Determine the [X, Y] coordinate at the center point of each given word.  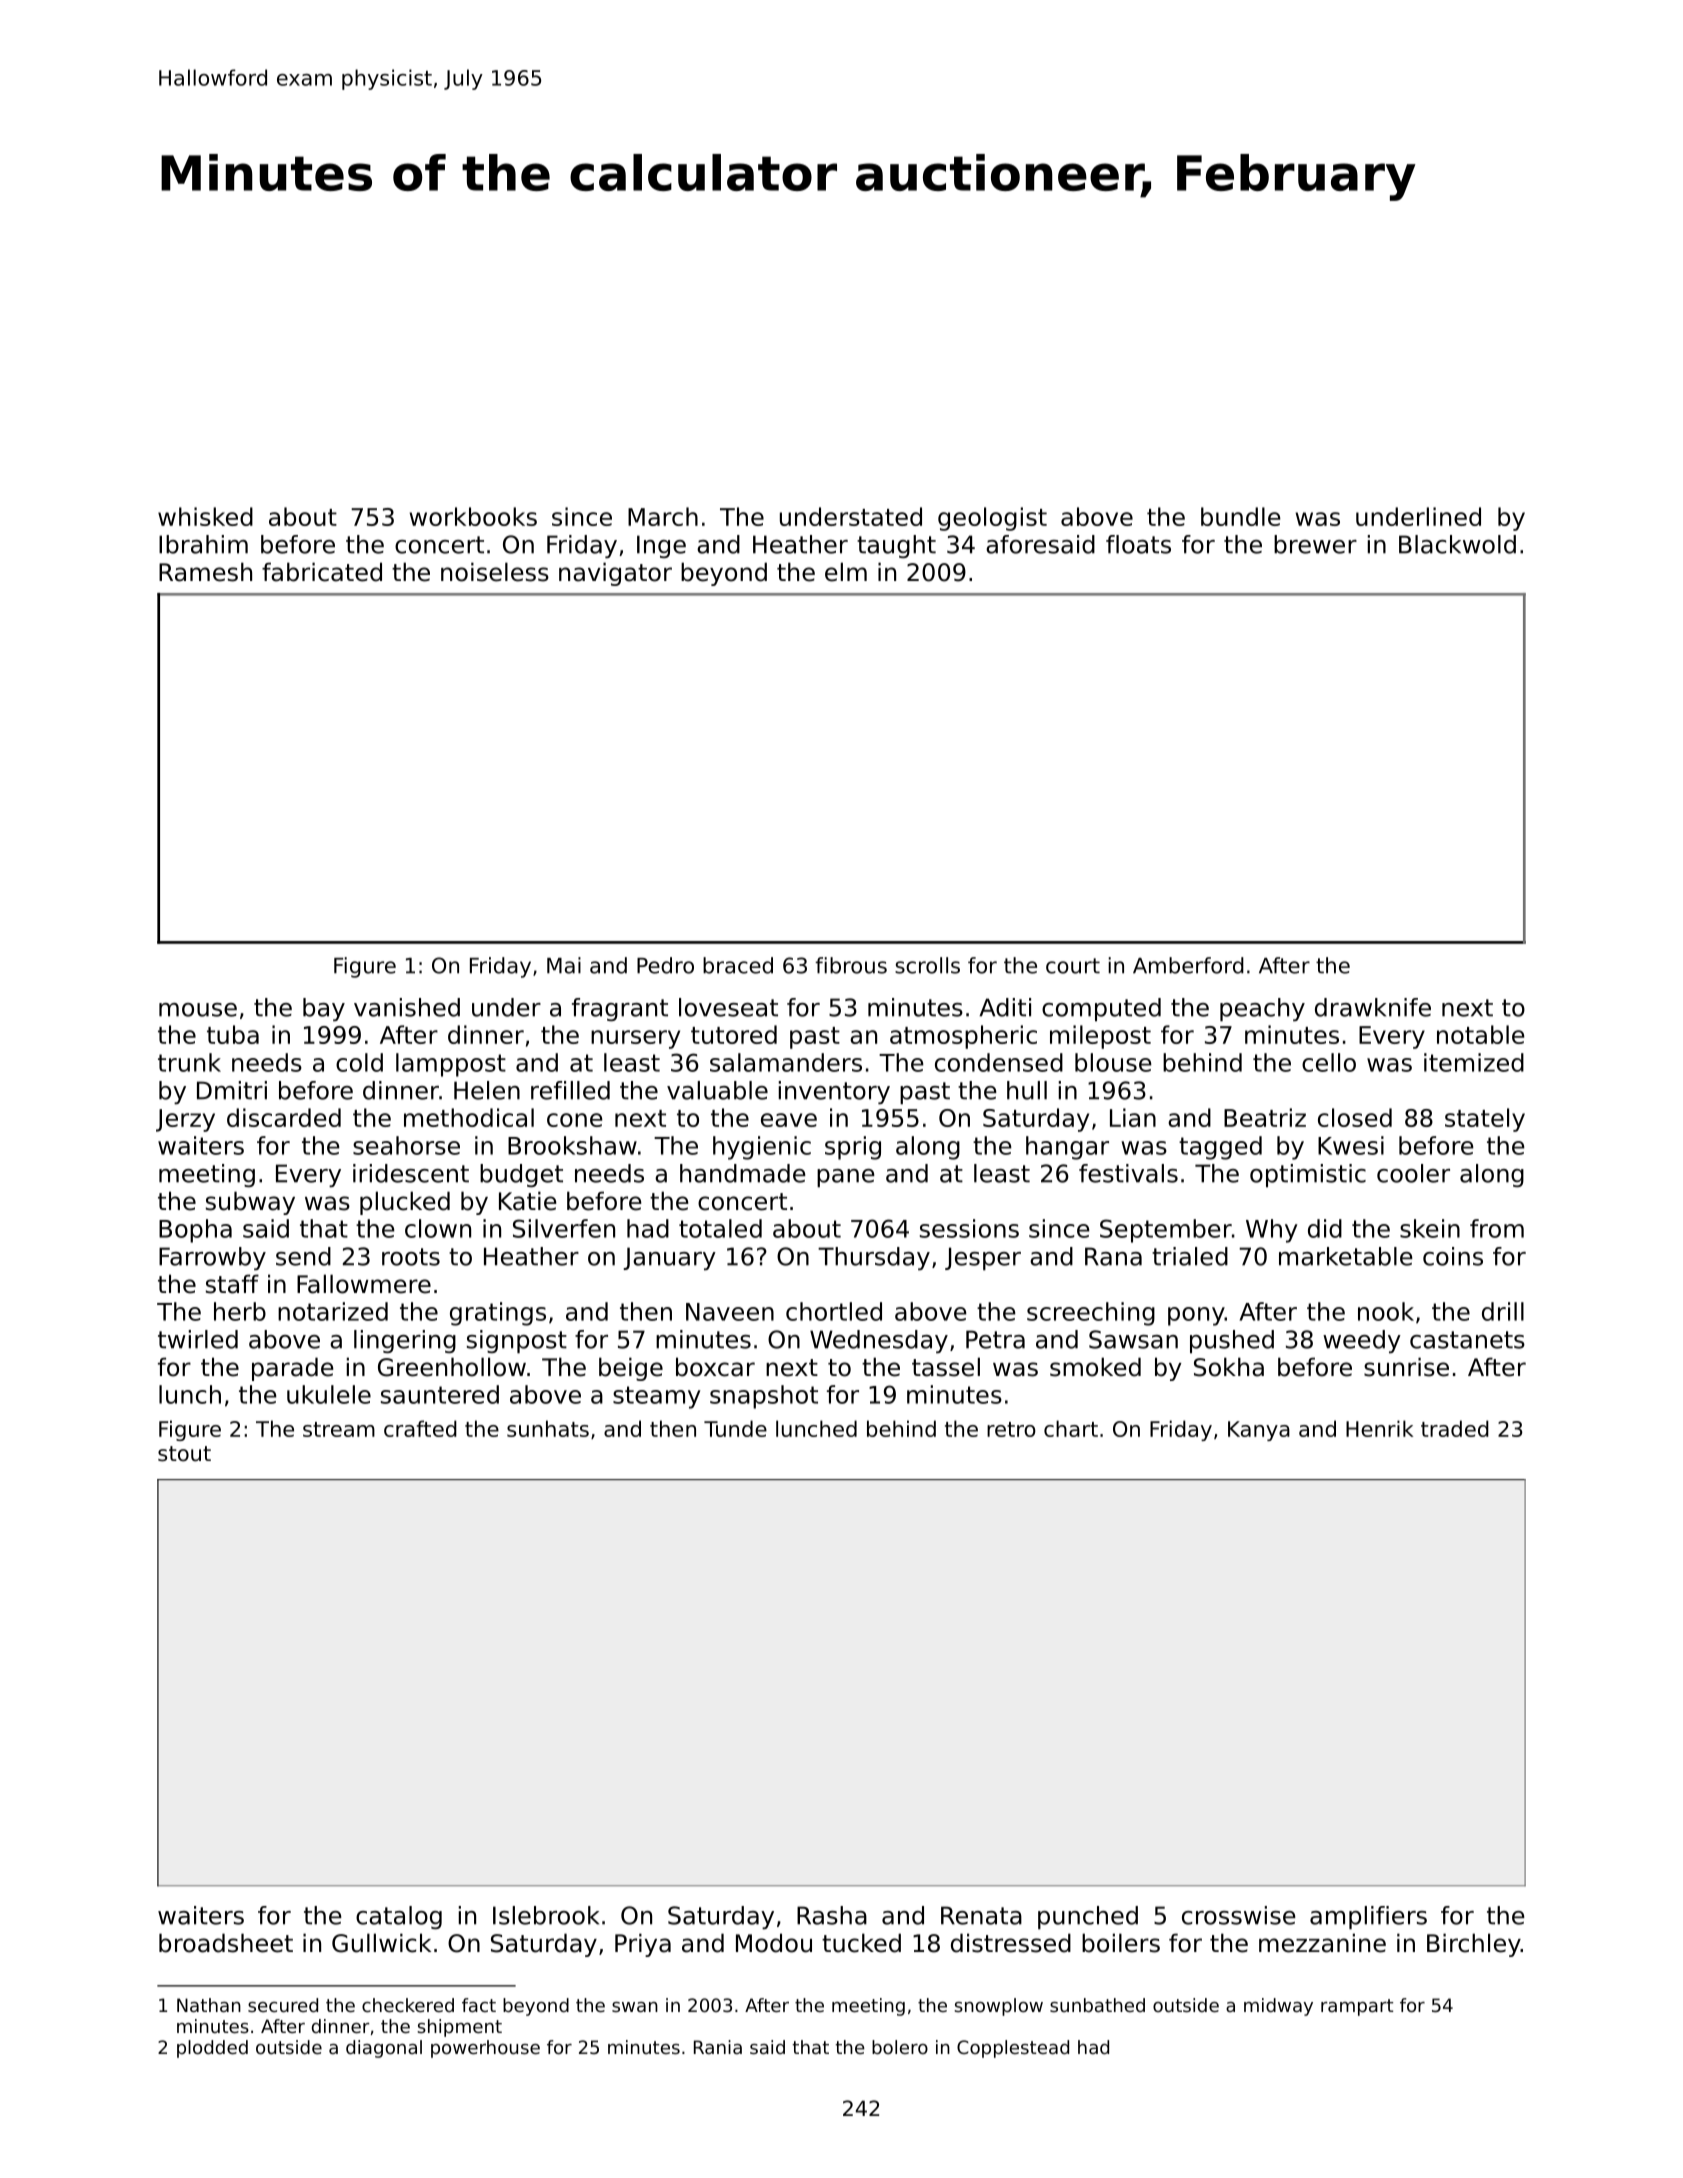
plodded [212, 2049]
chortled [834, 1311]
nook [1386, 1311]
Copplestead [1013, 2049]
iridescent [411, 1173]
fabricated [322, 572]
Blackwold [1457, 544]
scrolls [927, 965]
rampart [1357, 2007]
